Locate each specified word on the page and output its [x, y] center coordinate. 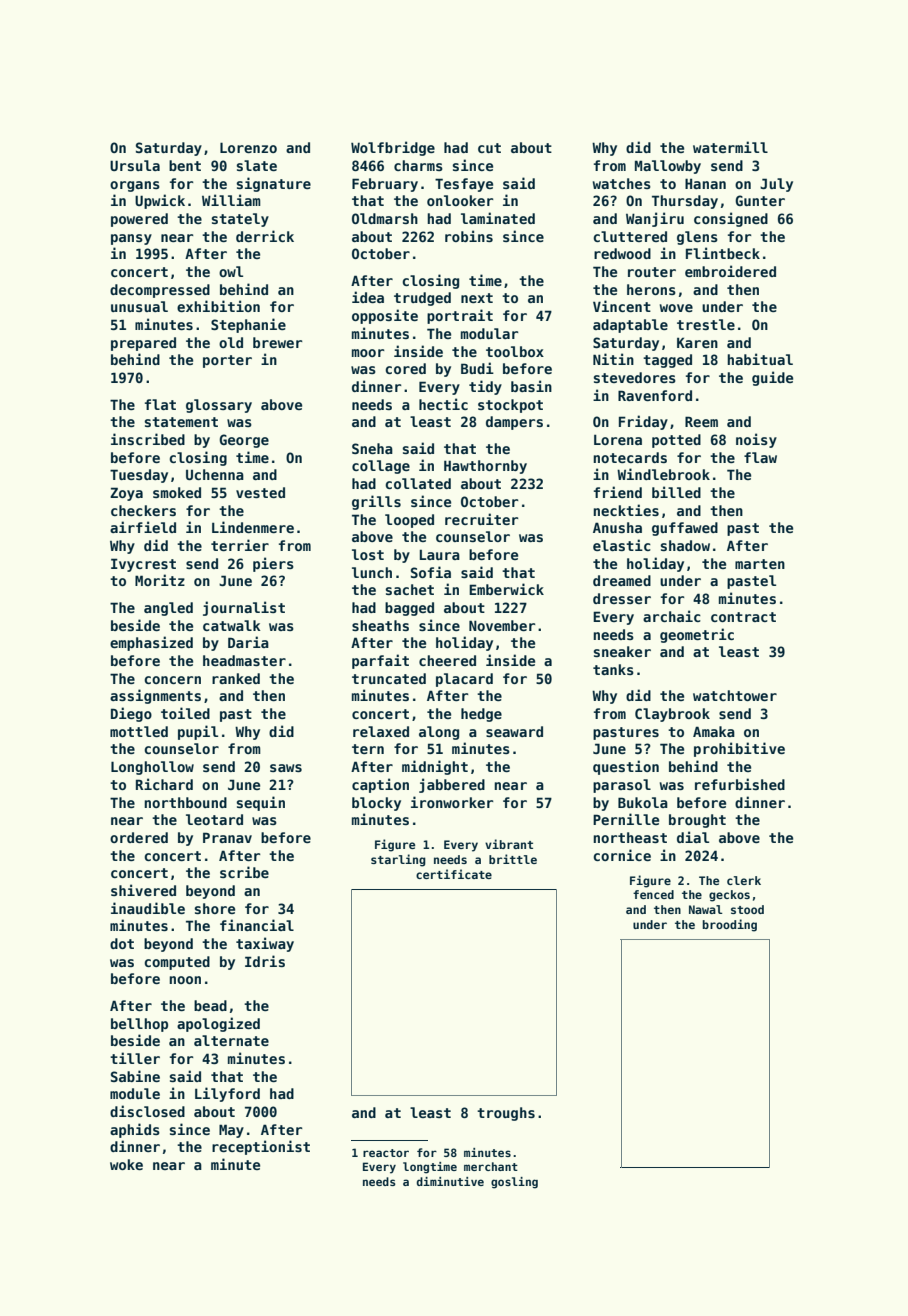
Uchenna [215, 474]
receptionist [261, 1147]
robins [469, 236]
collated [418, 483]
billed [676, 492]
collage [381, 467]
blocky [376, 804]
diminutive [450, 1181]
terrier [240, 545]
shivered [143, 890]
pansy [131, 239]
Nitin [613, 359]
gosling [514, 1183]
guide [772, 378]
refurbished [740, 784]
